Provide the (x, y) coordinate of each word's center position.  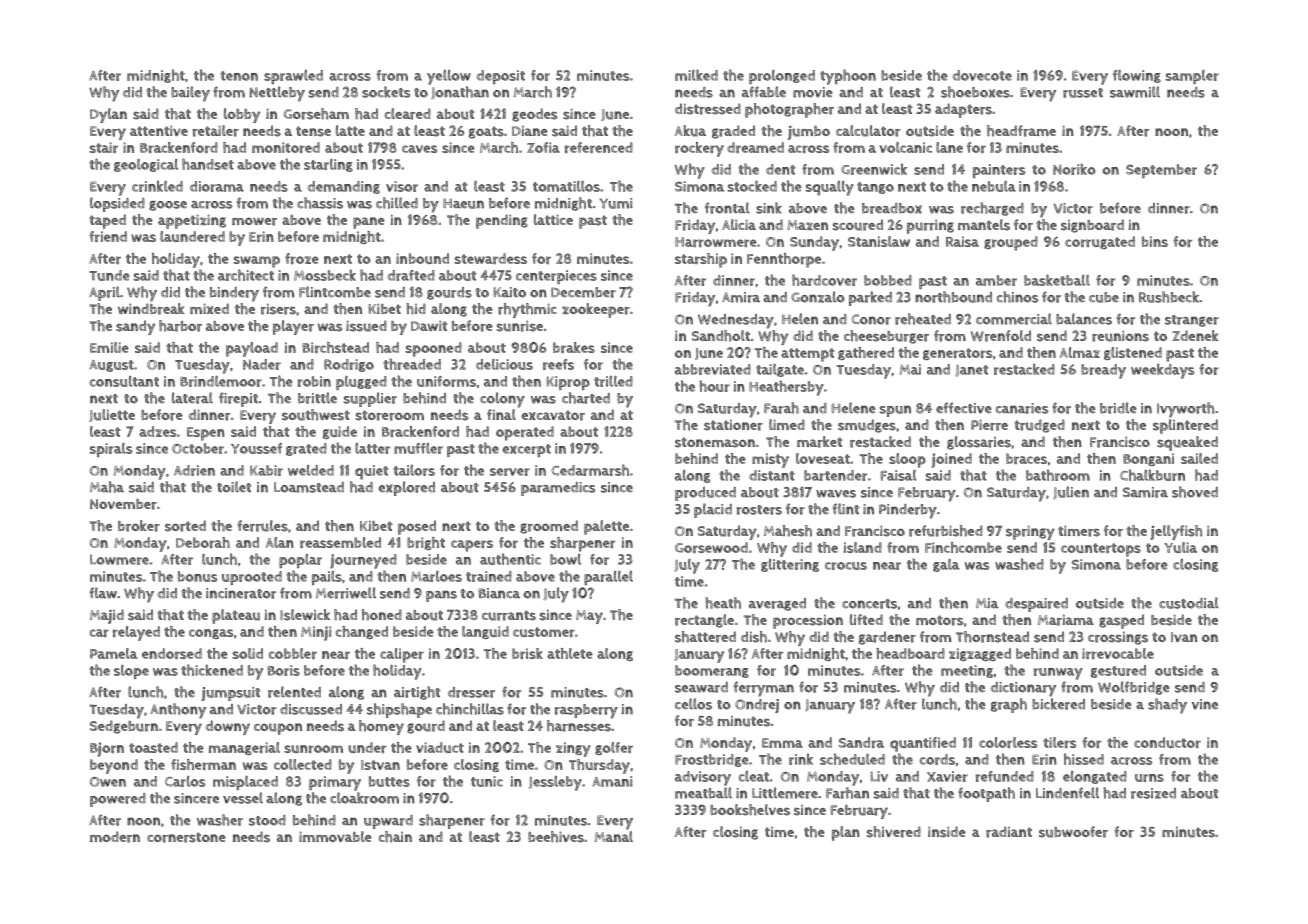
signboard (1092, 226)
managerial (244, 748)
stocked (752, 186)
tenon (239, 76)
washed (1019, 564)
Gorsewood (711, 547)
